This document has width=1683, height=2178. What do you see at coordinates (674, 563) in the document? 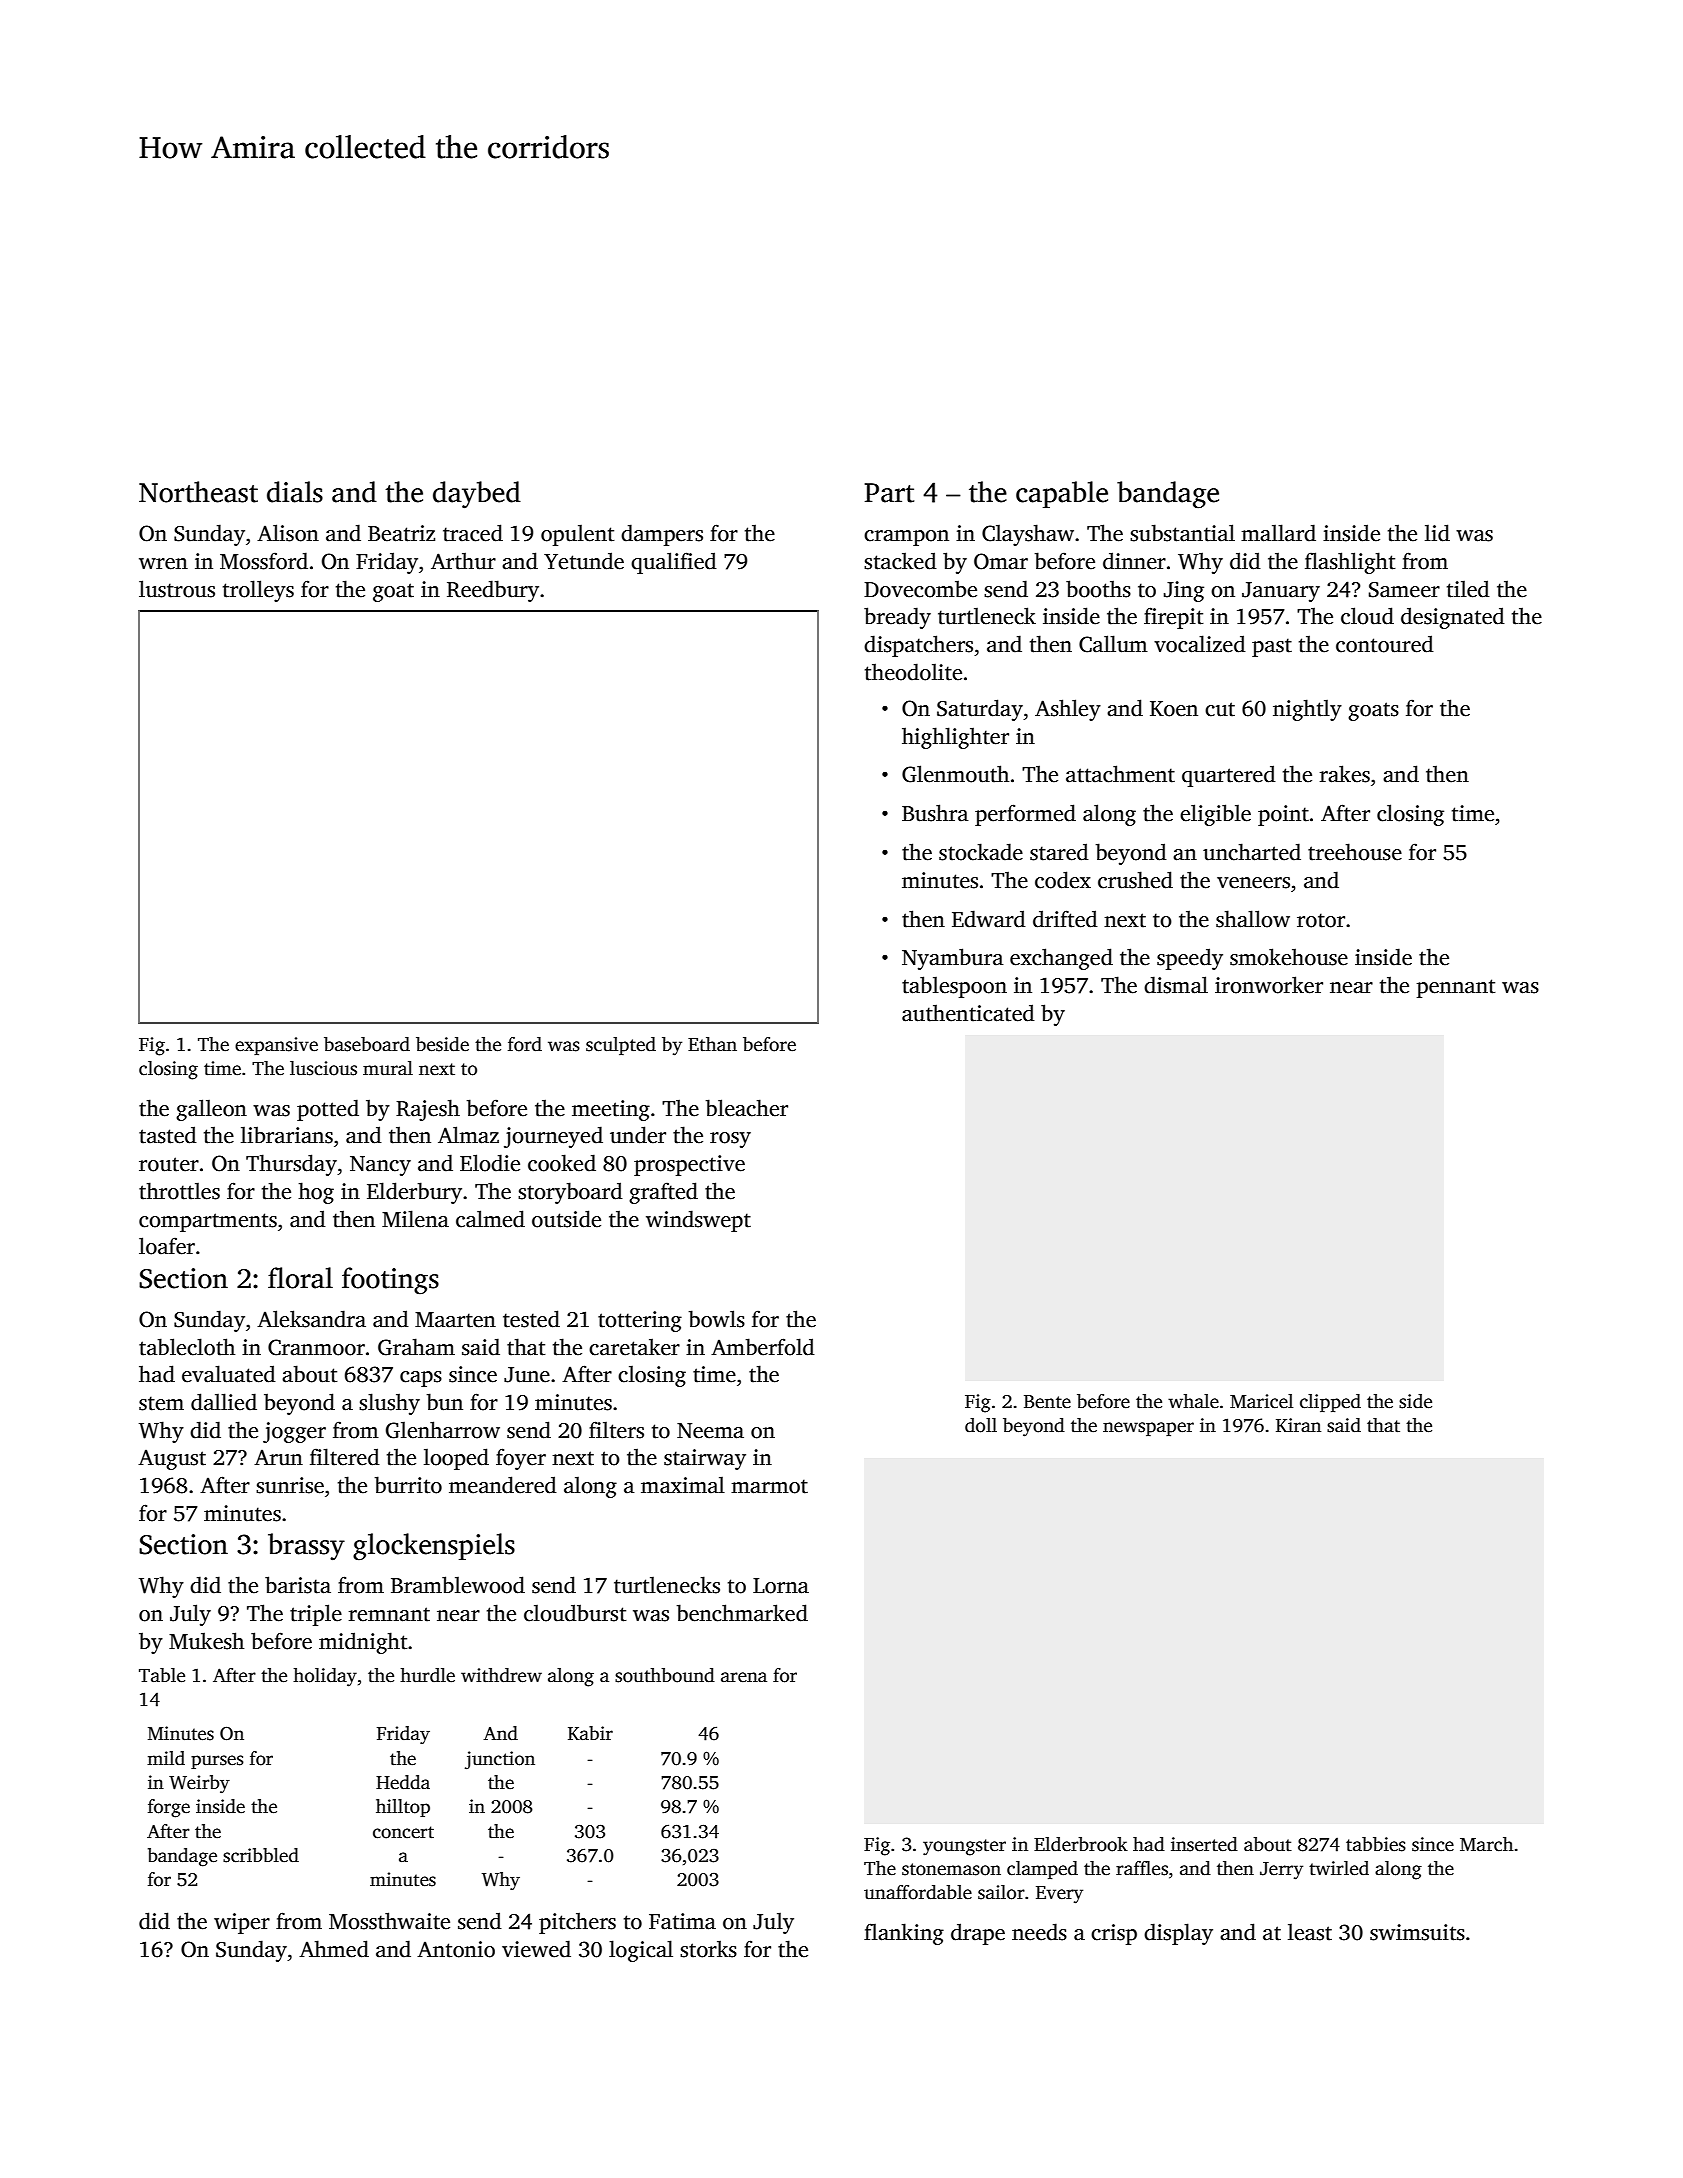
I see `qualified` at bounding box center [674, 563].
